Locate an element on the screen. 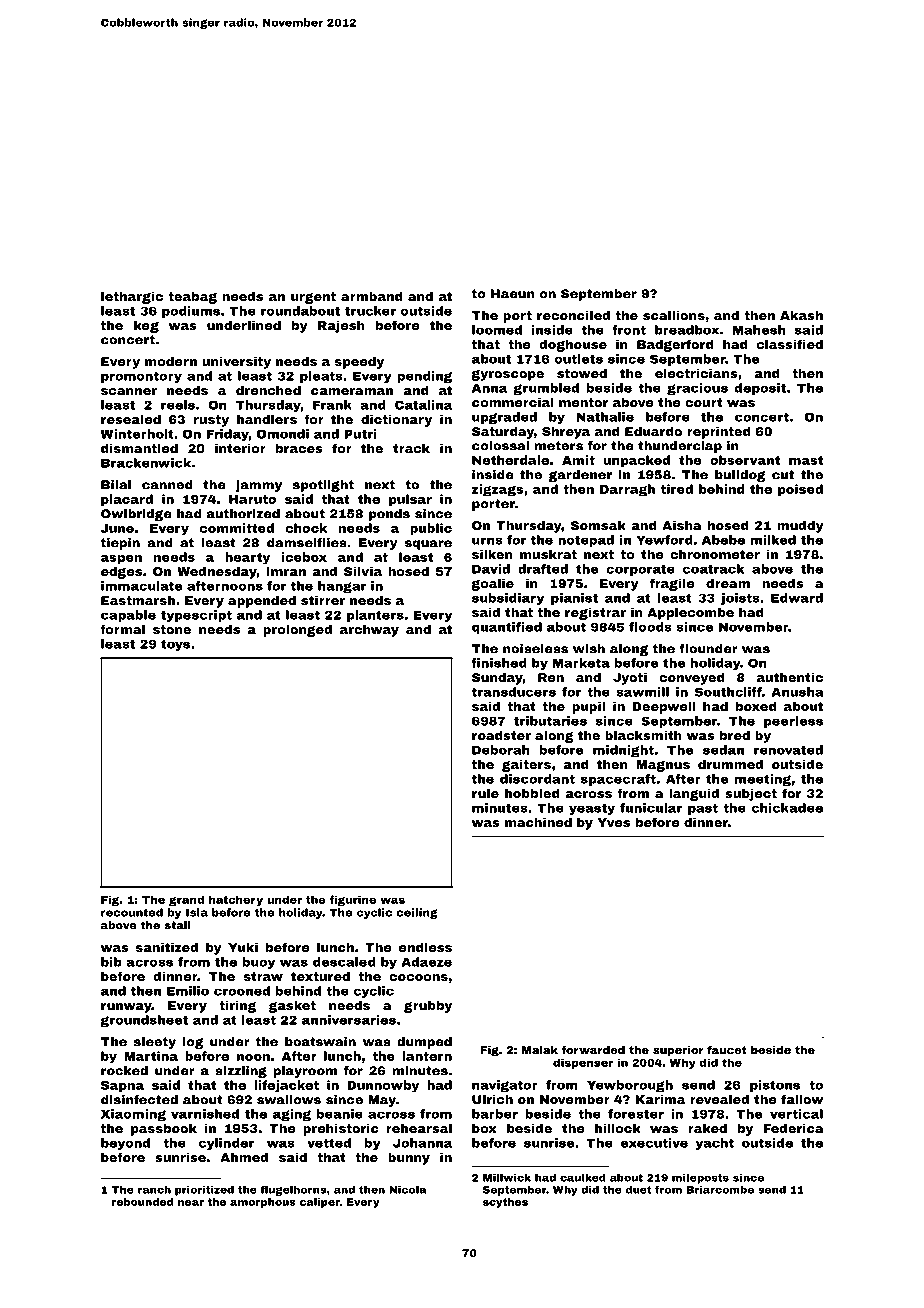 The image size is (924, 1308). barber is located at coordinates (495, 1114).
